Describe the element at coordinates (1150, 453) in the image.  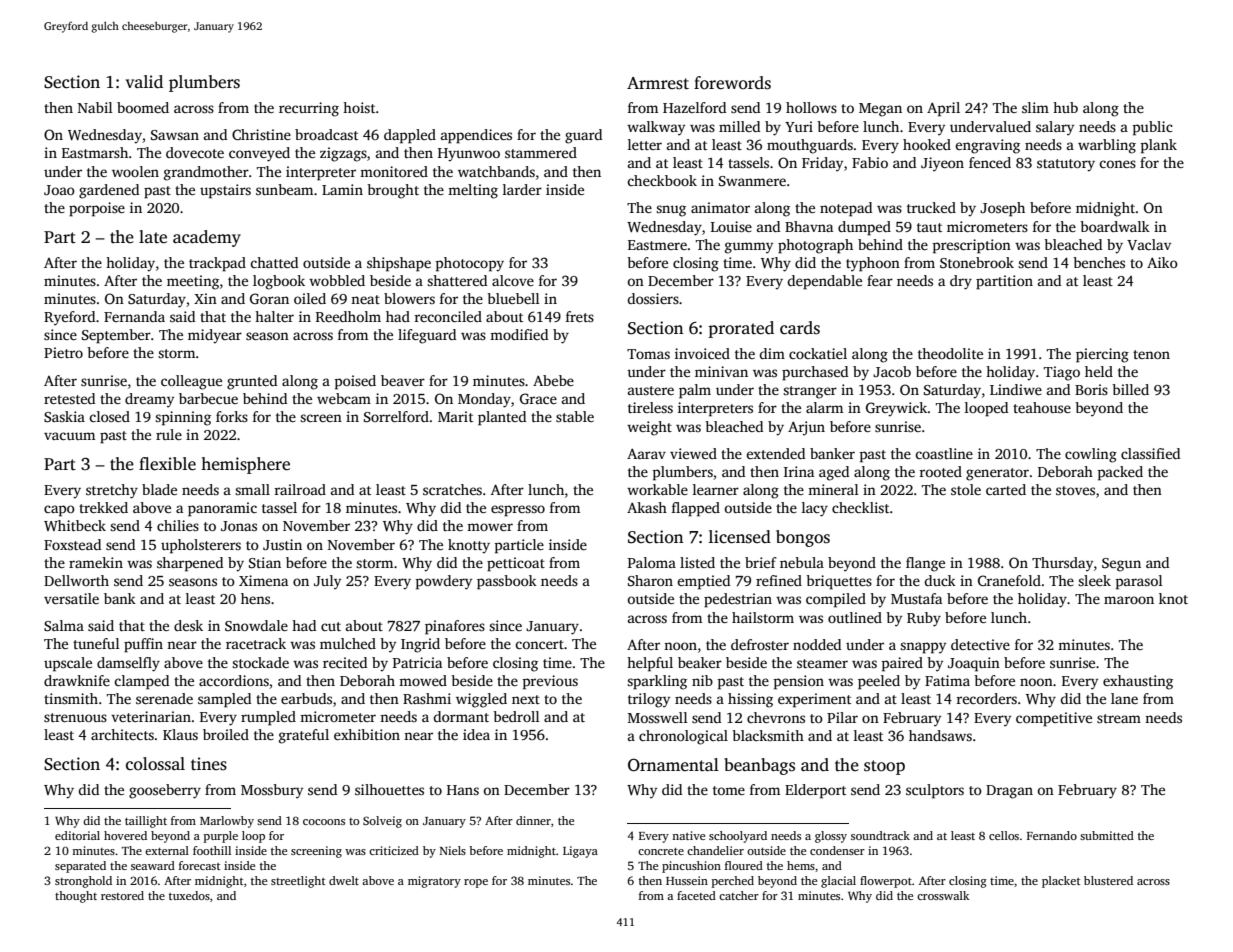
I see `classified` at that location.
